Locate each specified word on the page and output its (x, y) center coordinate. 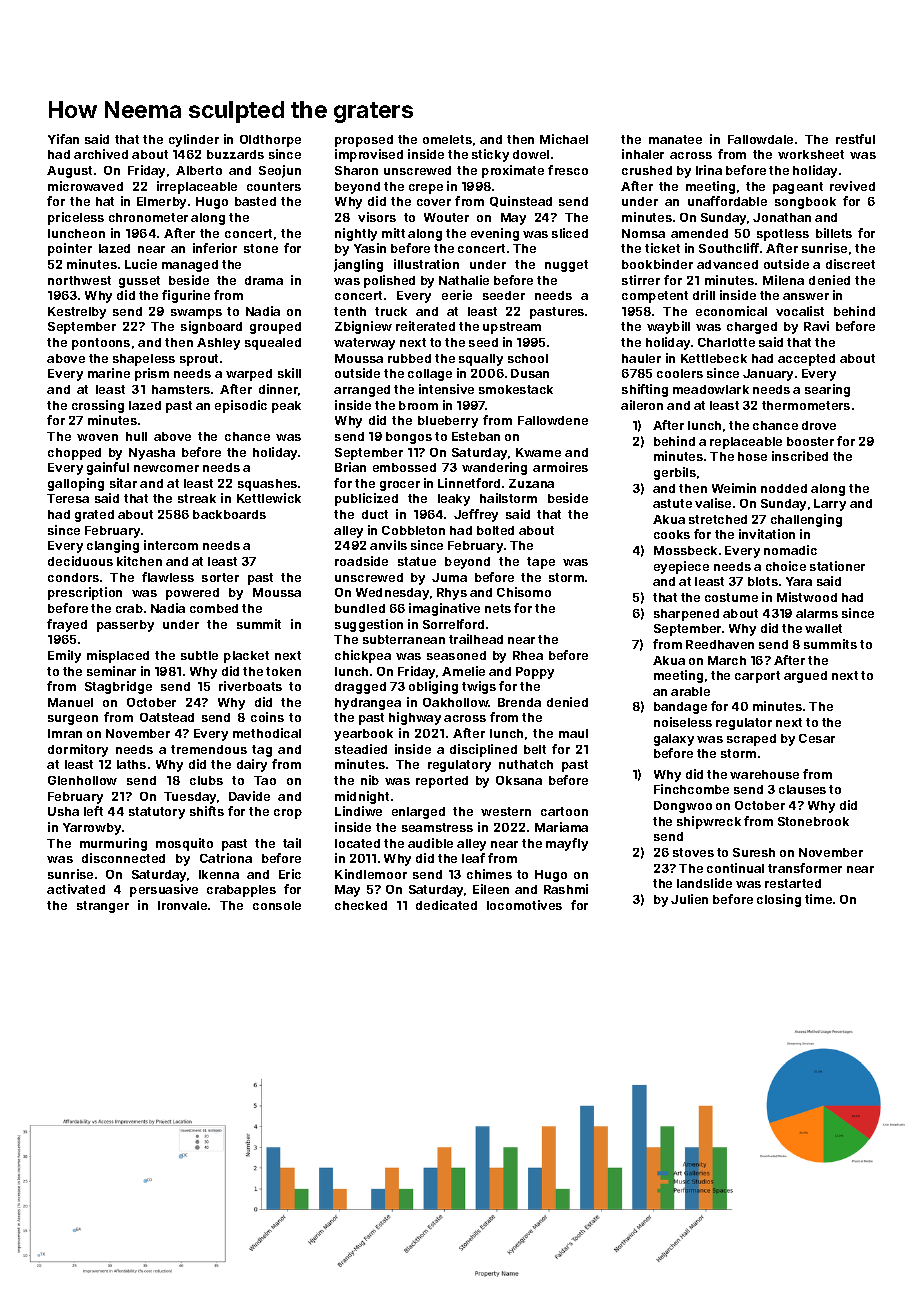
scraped (751, 740)
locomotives (524, 905)
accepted (806, 360)
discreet (850, 264)
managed (190, 266)
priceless (76, 218)
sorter (220, 577)
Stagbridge (118, 687)
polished (389, 281)
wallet (823, 628)
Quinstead (521, 201)
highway (415, 718)
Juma (449, 577)
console (277, 905)
